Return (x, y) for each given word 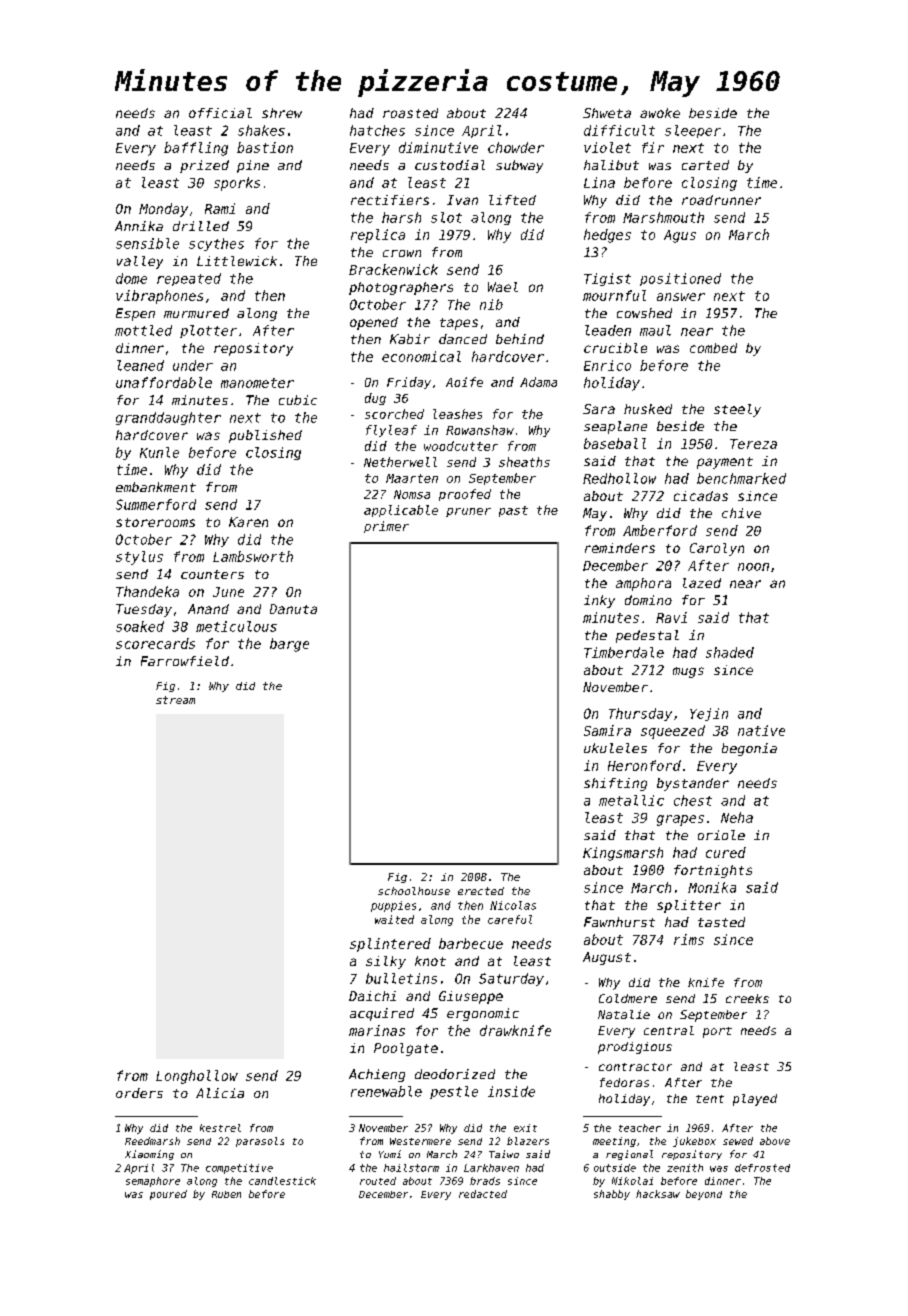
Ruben (226, 1194)
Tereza (753, 444)
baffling (196, 149)
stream (175, 700)
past (513, 511)
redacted (483, 1194)
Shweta (607, 113)
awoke (660, 113)
